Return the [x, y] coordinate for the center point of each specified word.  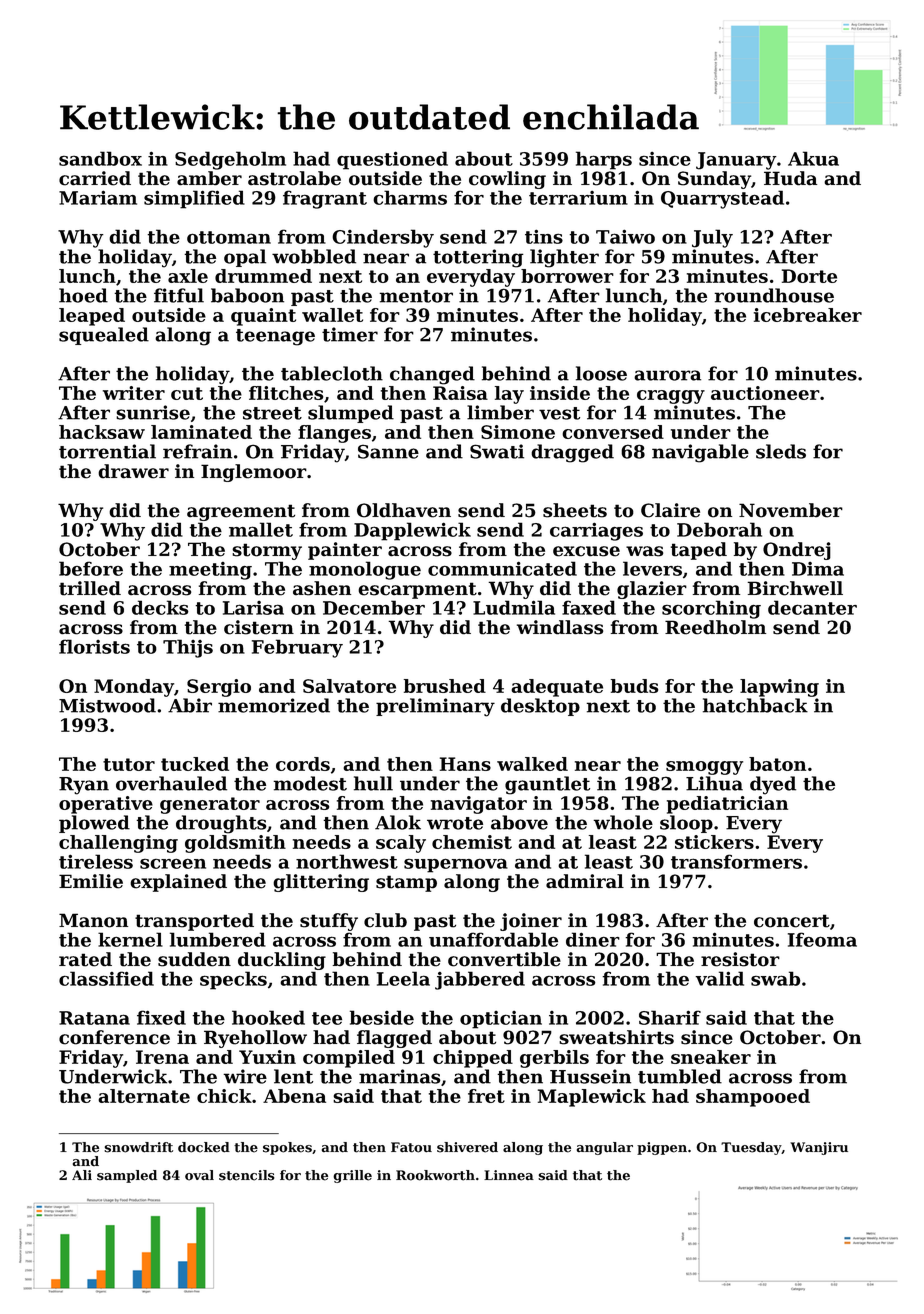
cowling [507, 180]
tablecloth [332, 373]
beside [382, 1017]
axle [188, 276]
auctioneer [765, 393]
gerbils [554, 1059]
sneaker [711, 1057]
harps [604, 160]
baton [777, 764]
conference [114, 1037]
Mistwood [107, 705]
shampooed [753, 1098]
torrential [107, 451]
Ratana [94, 1018]
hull [373, 783]
